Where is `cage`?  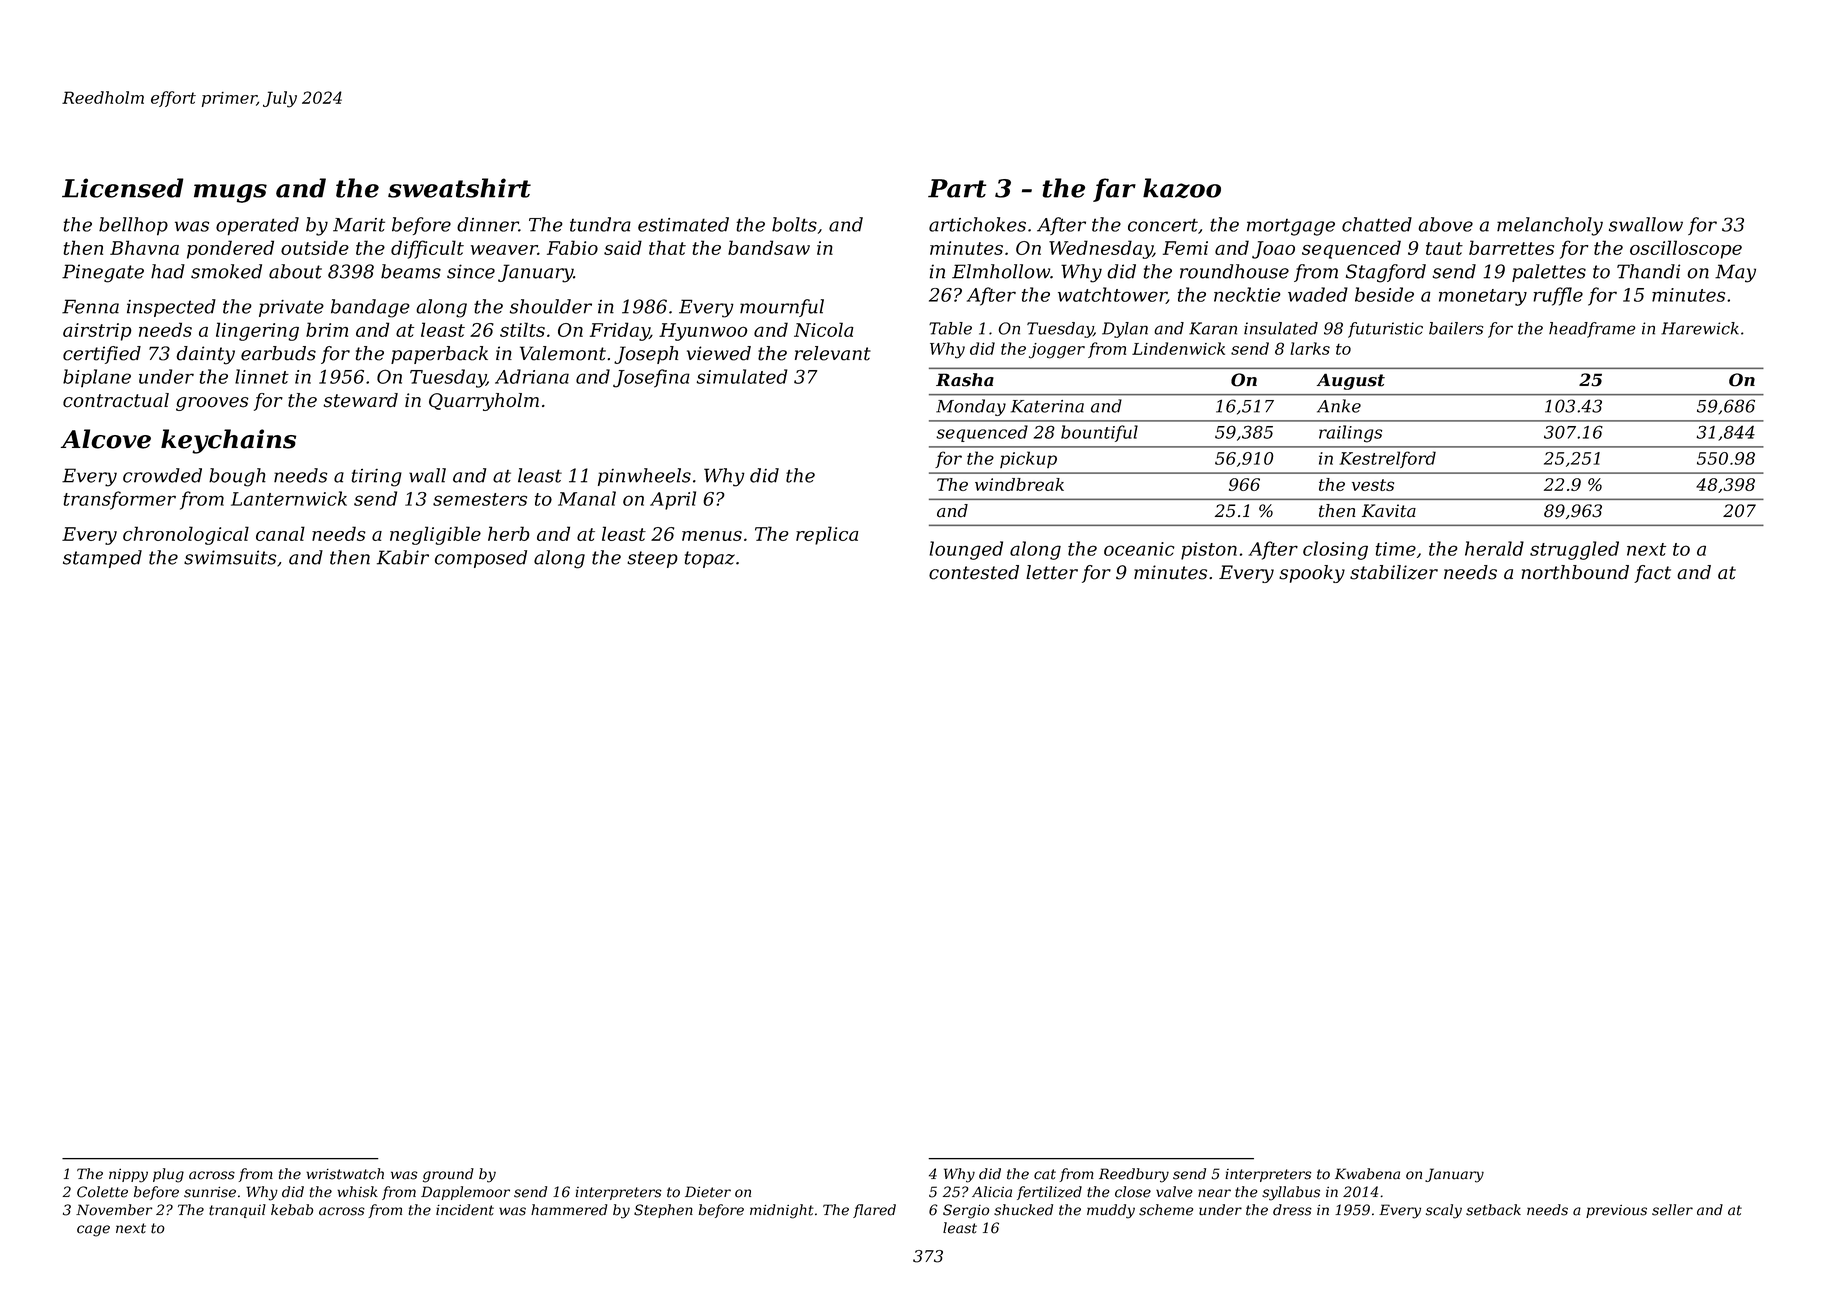 cage is located at coordinates (93, 1231).
